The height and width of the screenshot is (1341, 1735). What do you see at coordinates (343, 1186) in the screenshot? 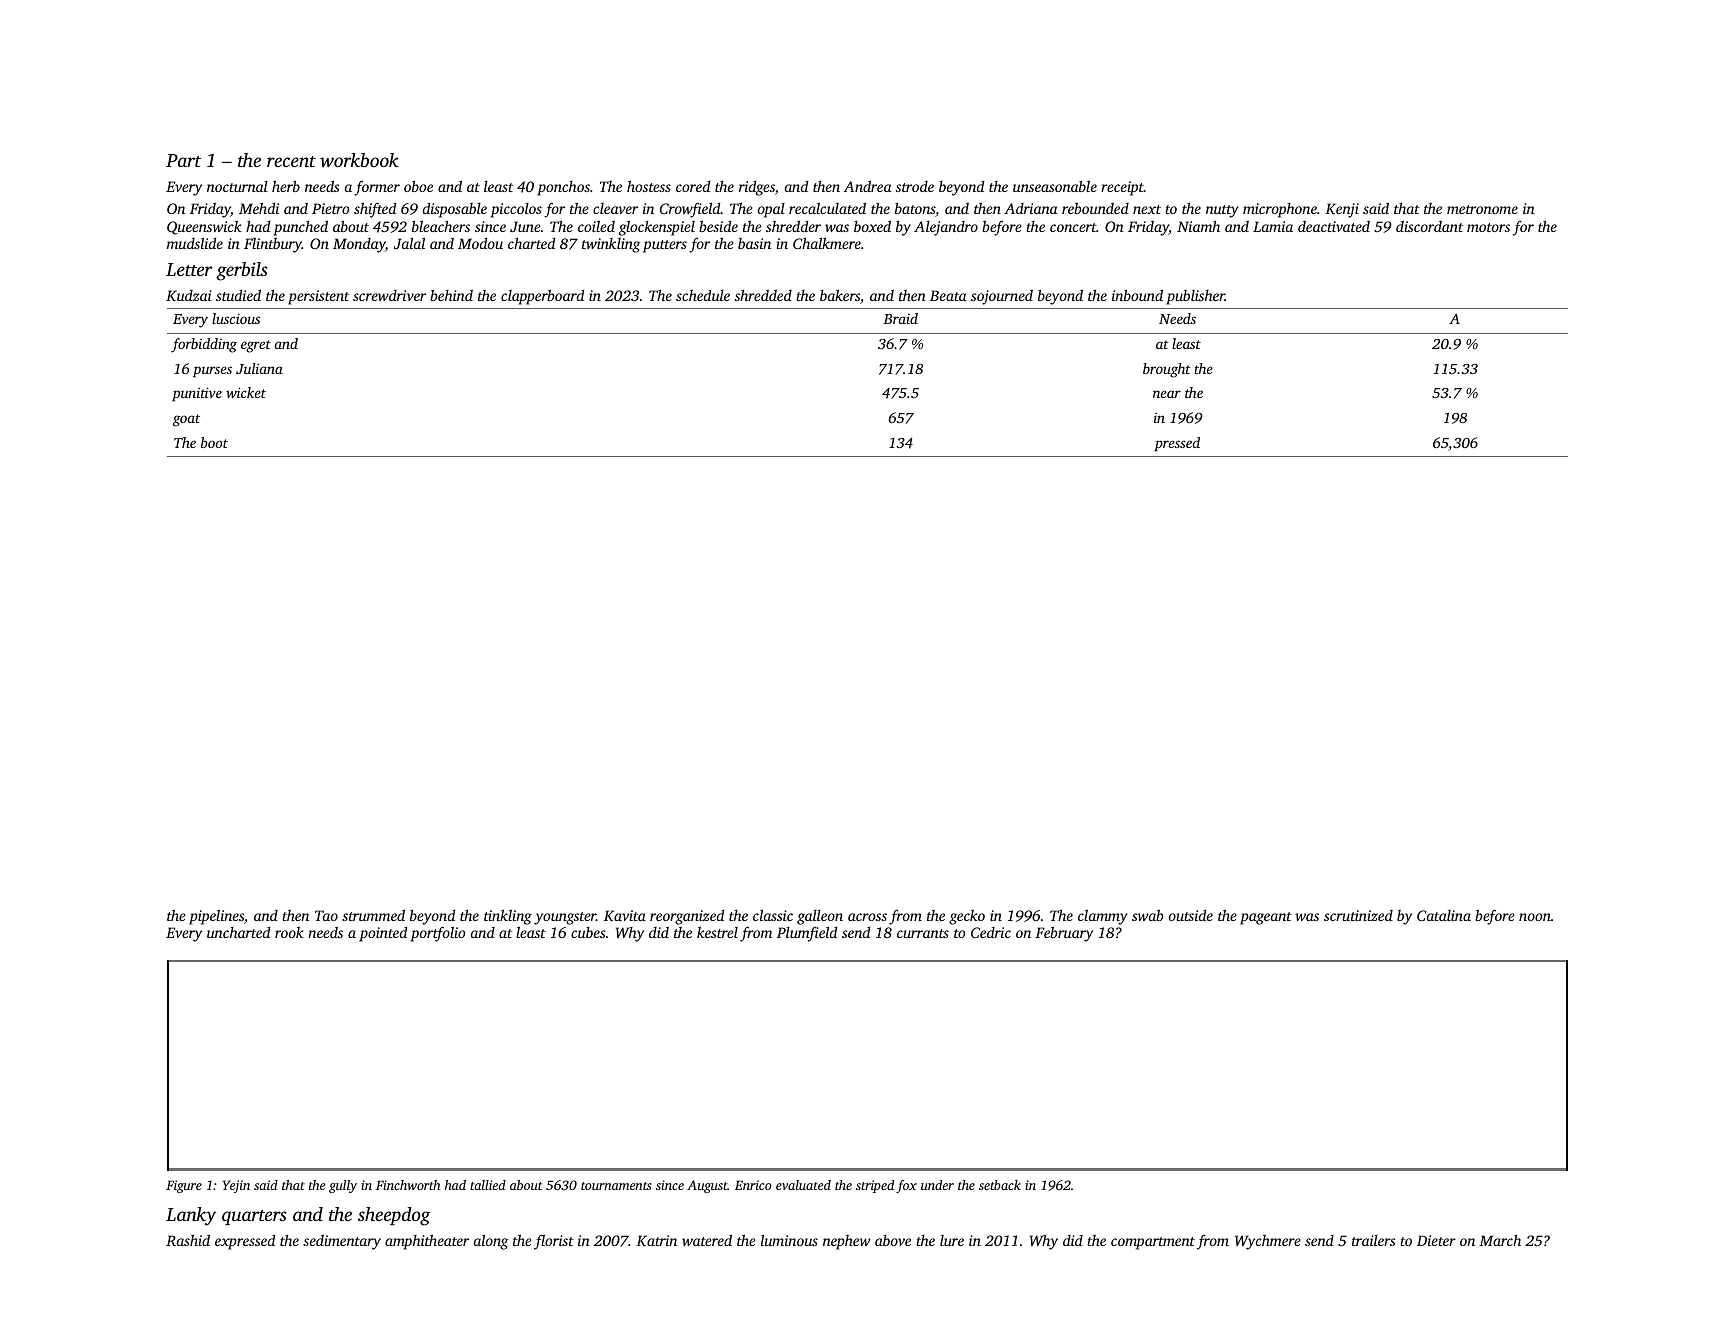
I see `gully` at bounding box center [343, 1186].
